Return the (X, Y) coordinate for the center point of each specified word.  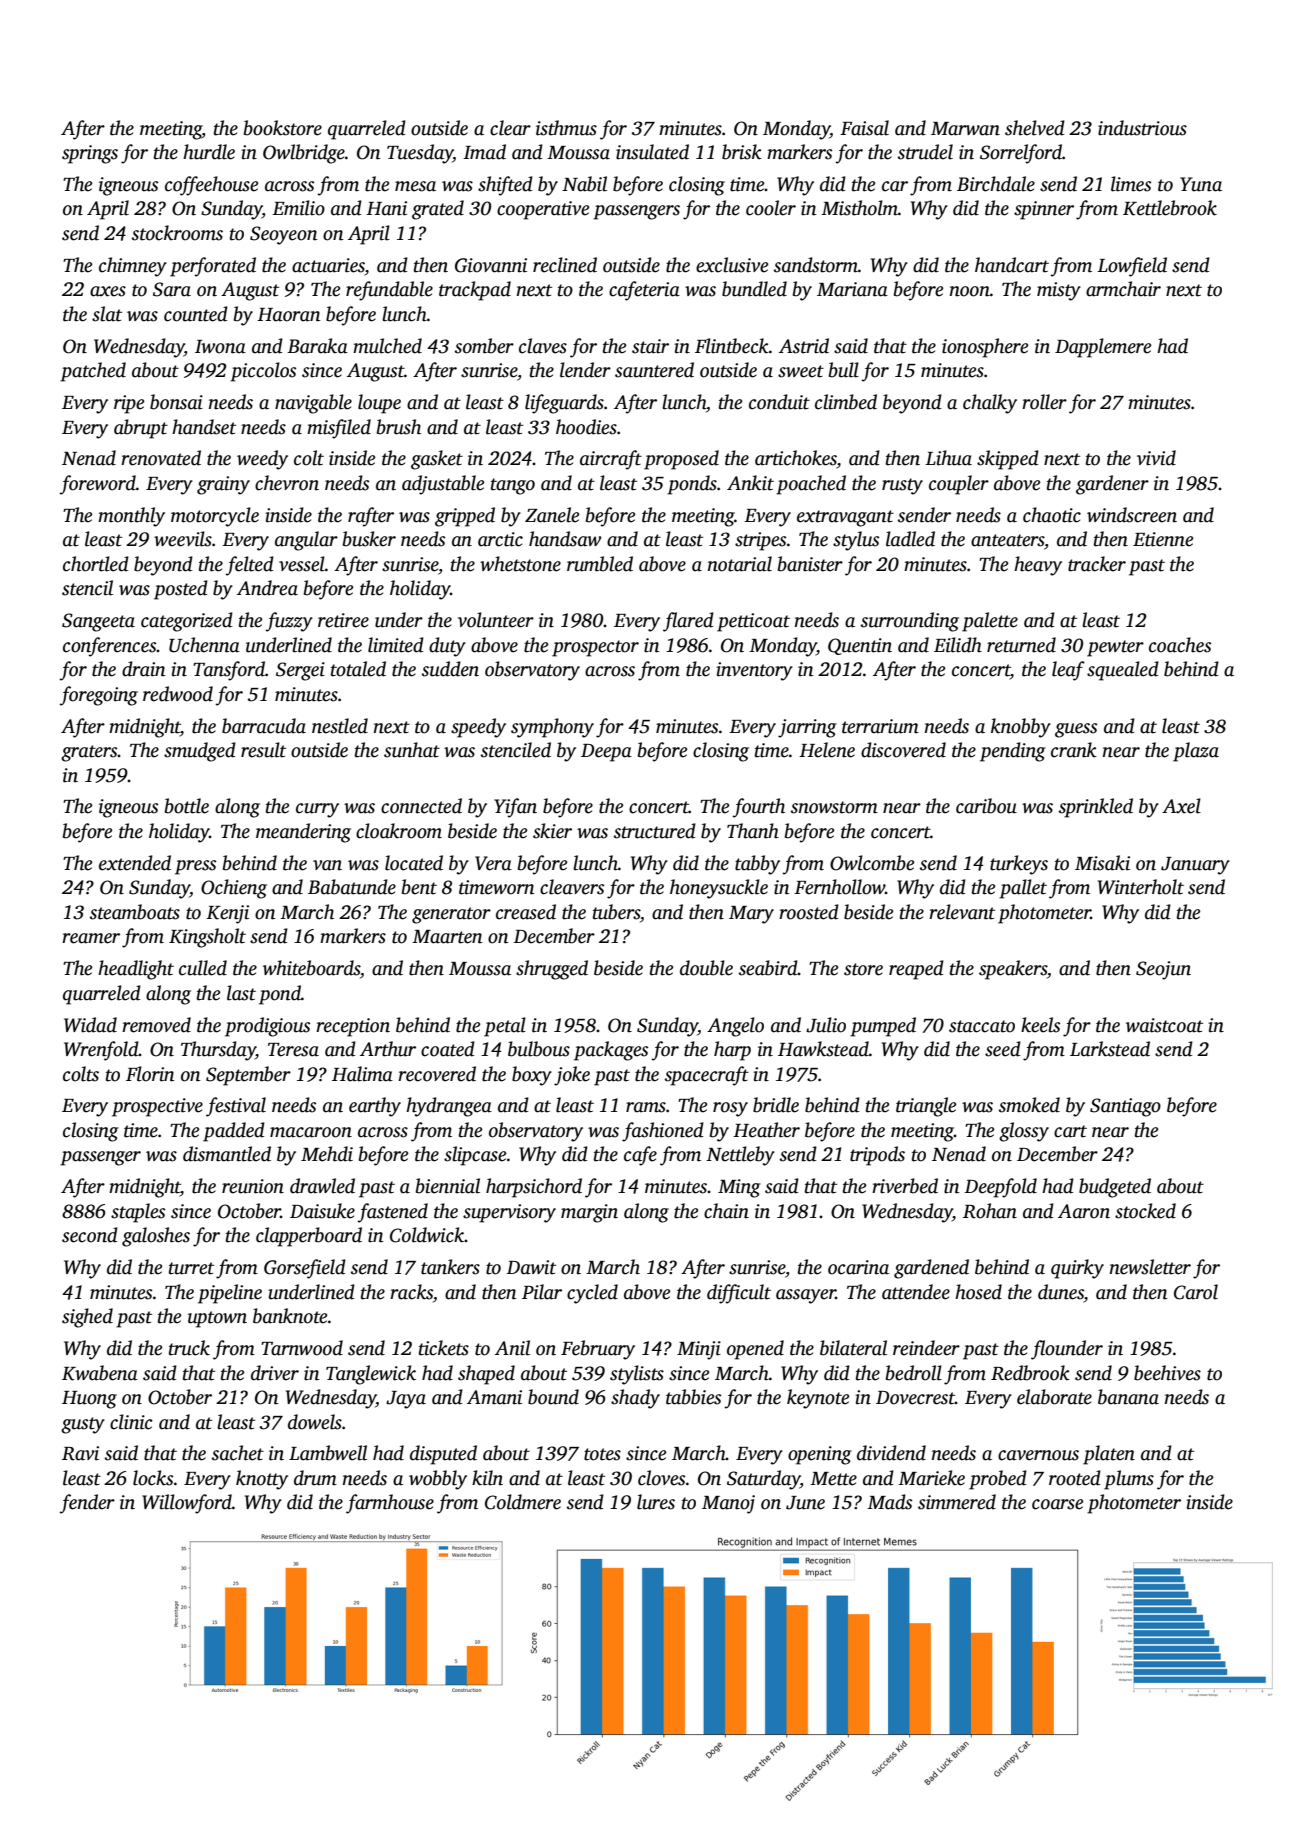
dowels (315, 1422)
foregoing (98, 696)
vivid (1156, 458)
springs (90, 154)
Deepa (606, 753)
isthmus (566, 128)
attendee (916, 1292)
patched (93, 372)
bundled (754, 289)
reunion (253, 1186)
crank (1074, 750)
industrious (1142, 128)
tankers (450, 1267)
